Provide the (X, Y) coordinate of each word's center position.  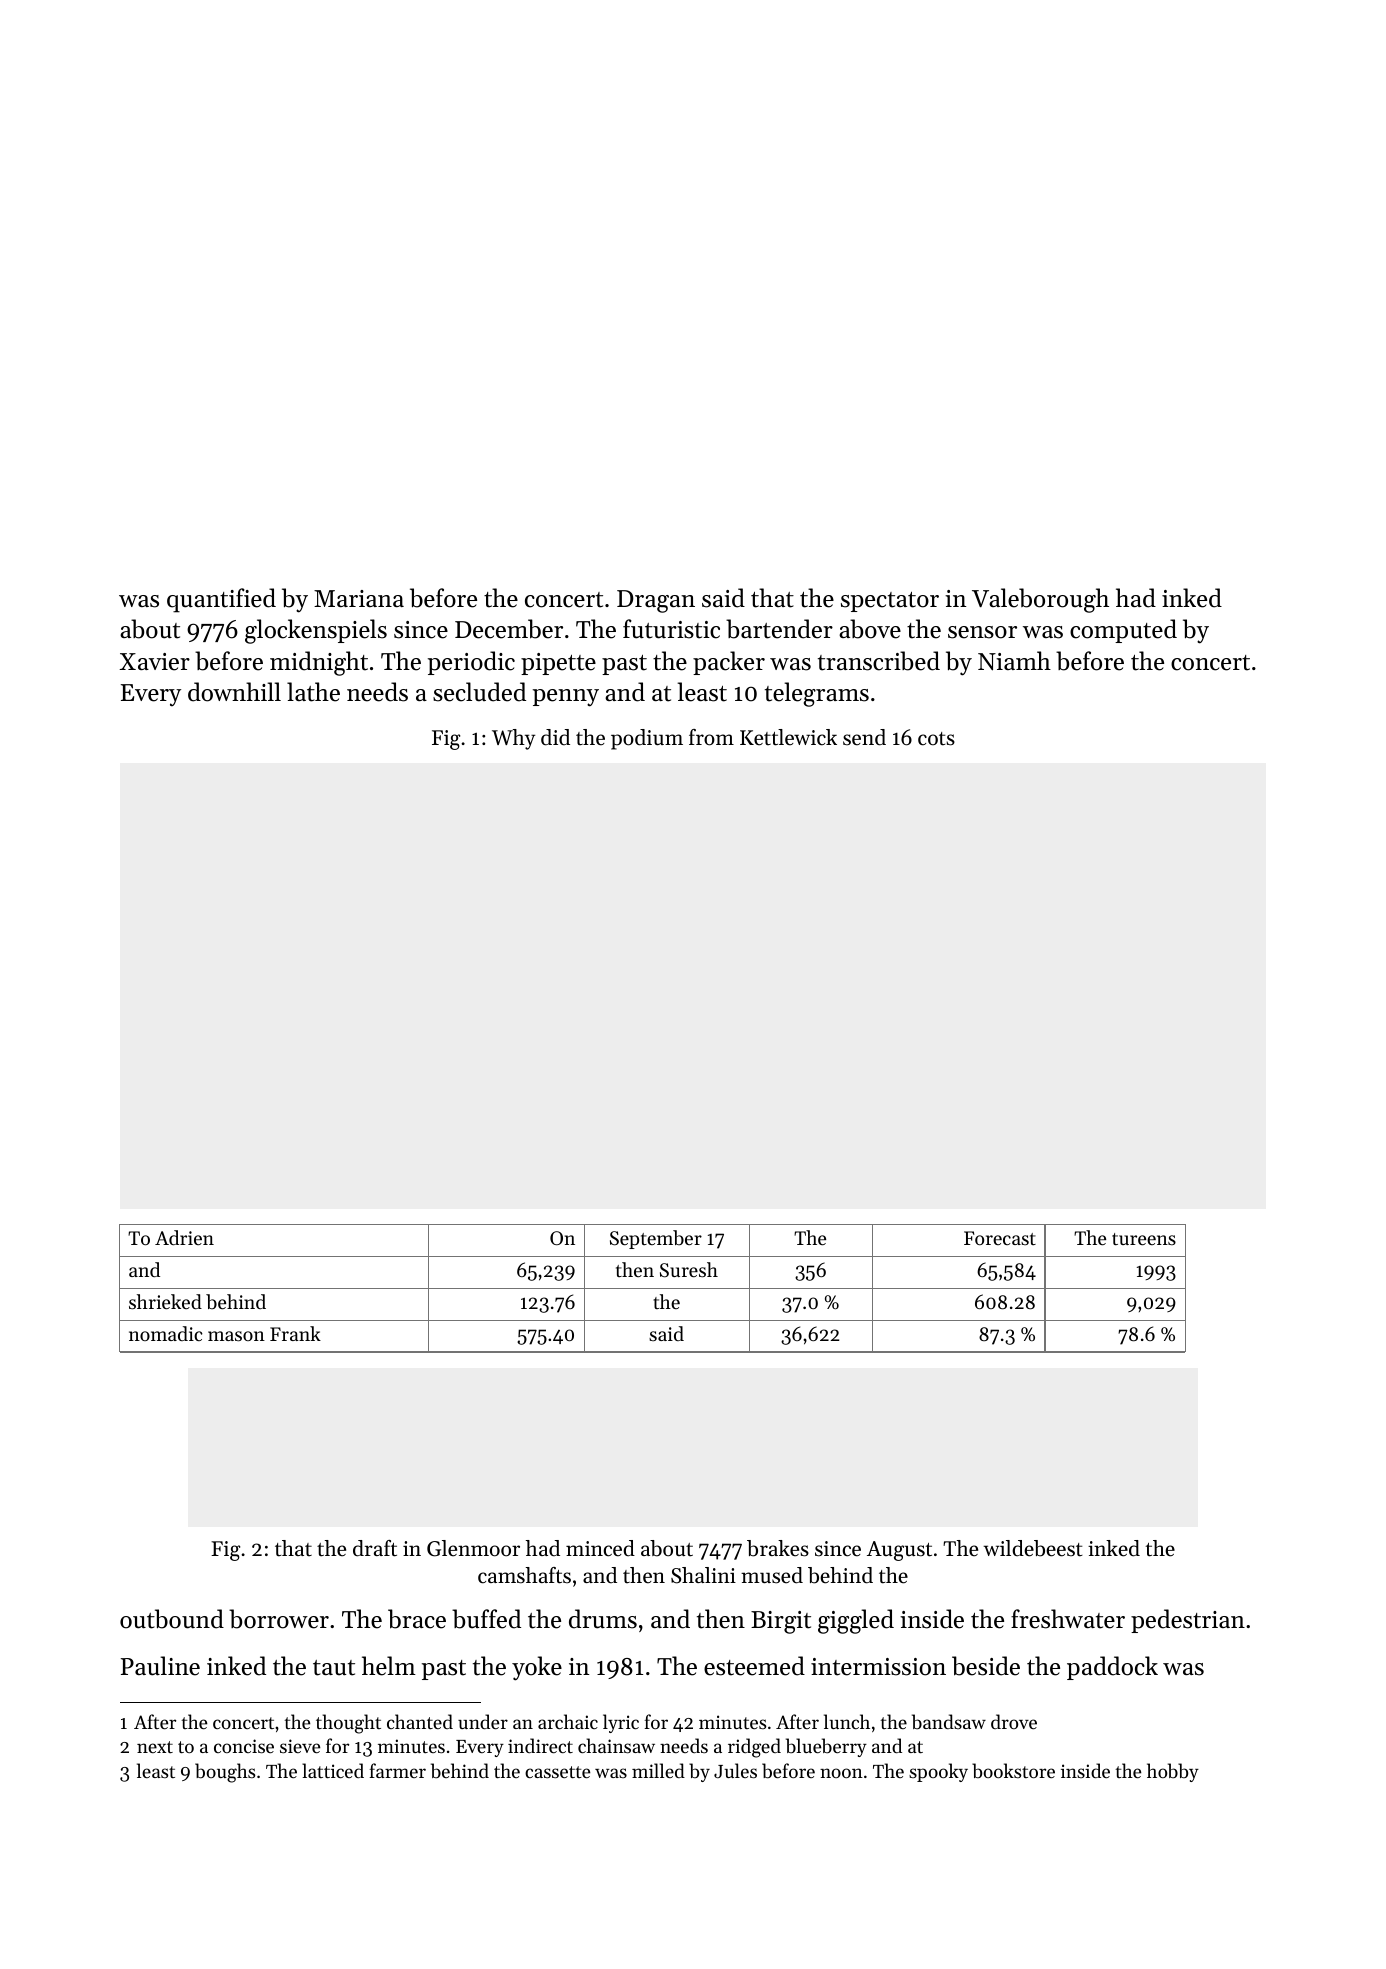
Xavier (154, 662)
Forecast (1000, 1238)
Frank (295, 1333)
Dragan (656, 601)
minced (600, 1548)
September (656, 1239)
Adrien (184, 1237)
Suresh (689, 1270)
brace (417, 1619)
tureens (1144, 1239)
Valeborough (1040, 600)
